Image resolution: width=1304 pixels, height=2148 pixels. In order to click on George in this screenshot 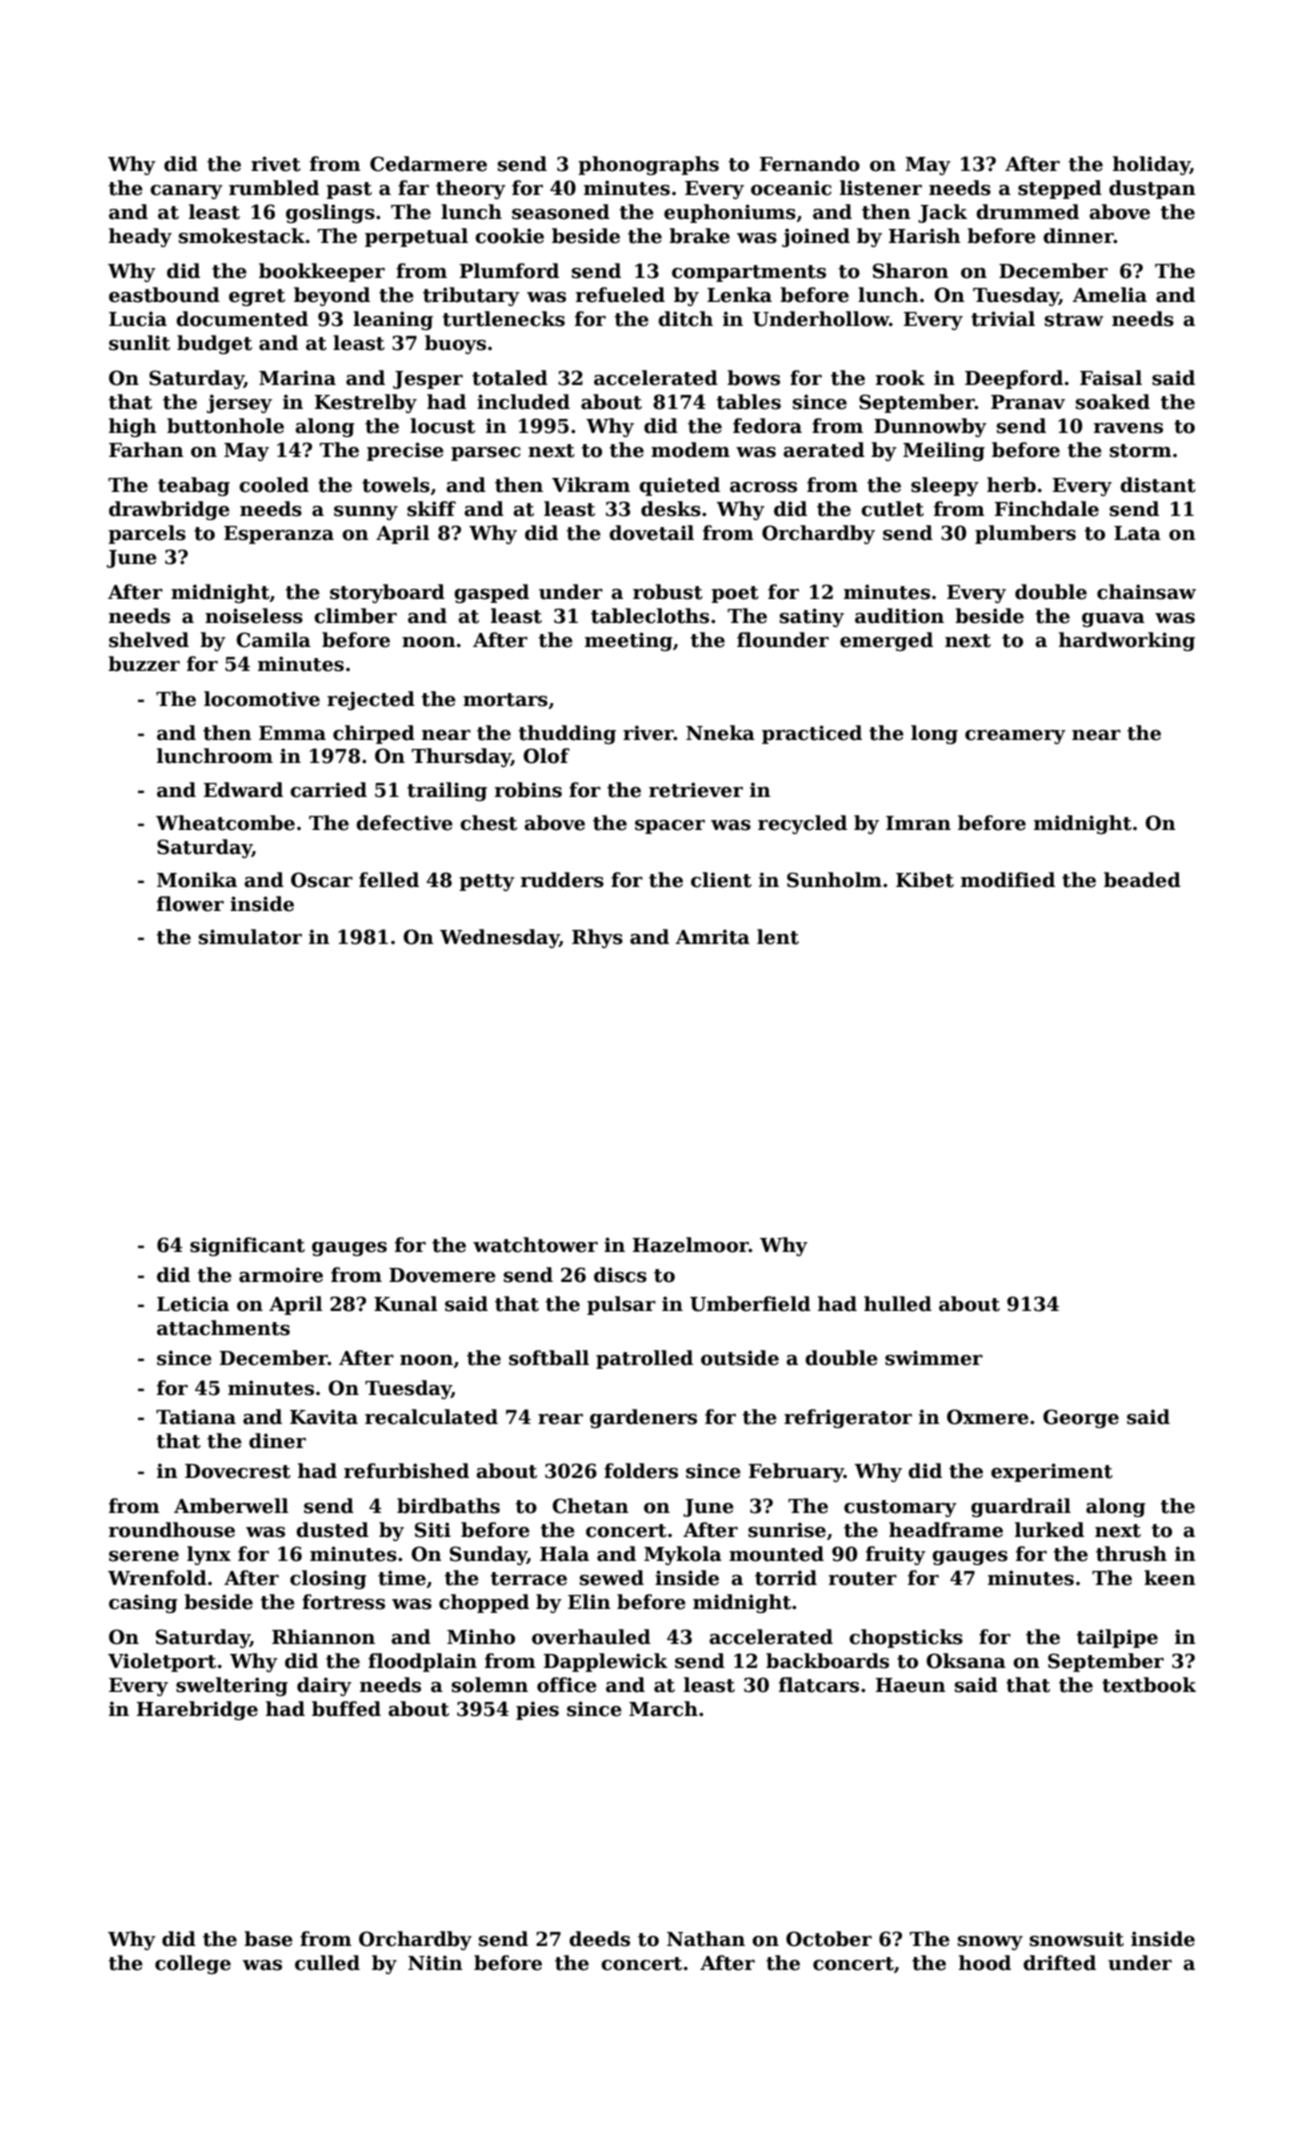, I will do `click(1081, 1418)`.
